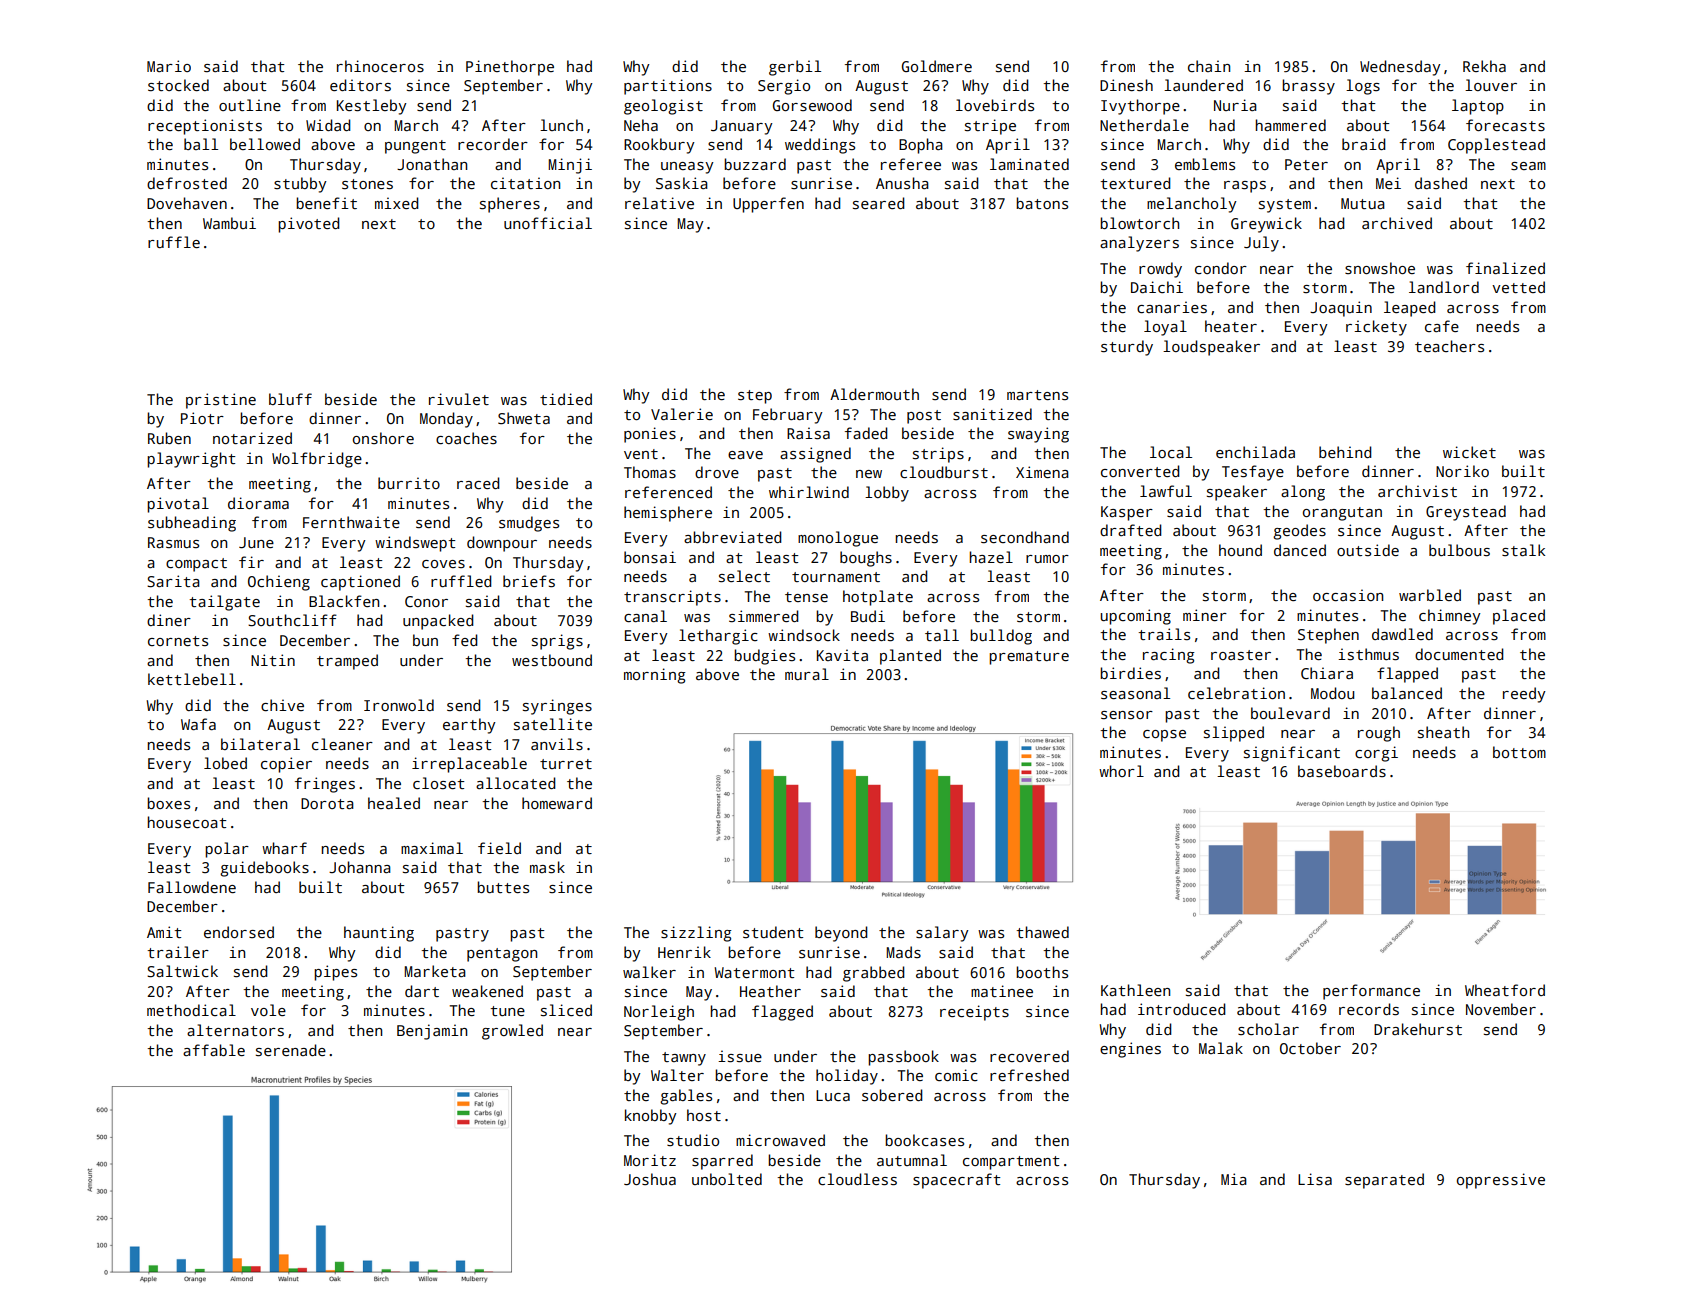 This screenshot has width=1693, height=1308. What do you see at coordinates (510, 68) in the screenshot?
I see `Pinethorpe` at bounding box center [510, 68].
